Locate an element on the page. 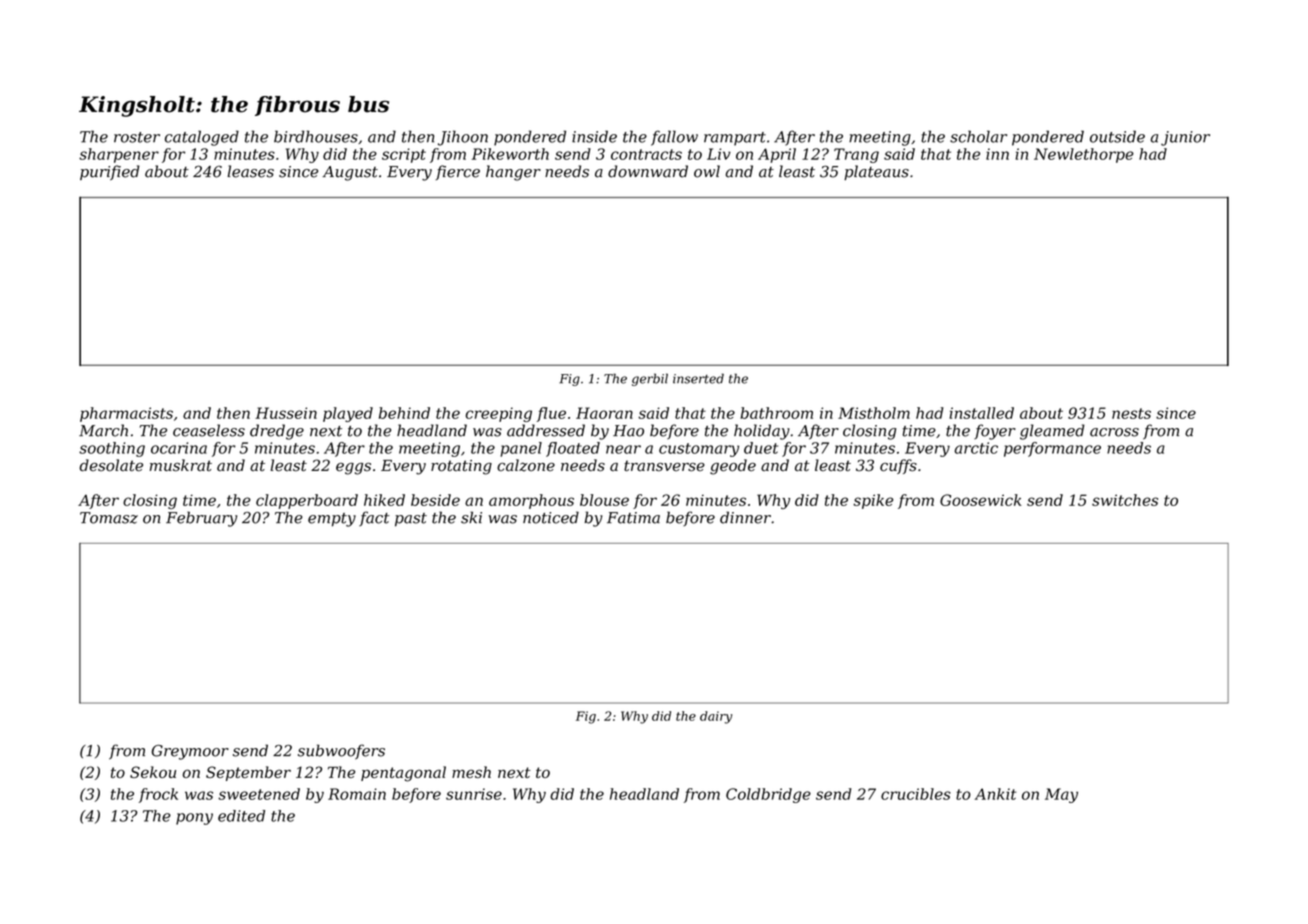 This page has width=1308, height=924. empty is located at coordinates (332, 520).
